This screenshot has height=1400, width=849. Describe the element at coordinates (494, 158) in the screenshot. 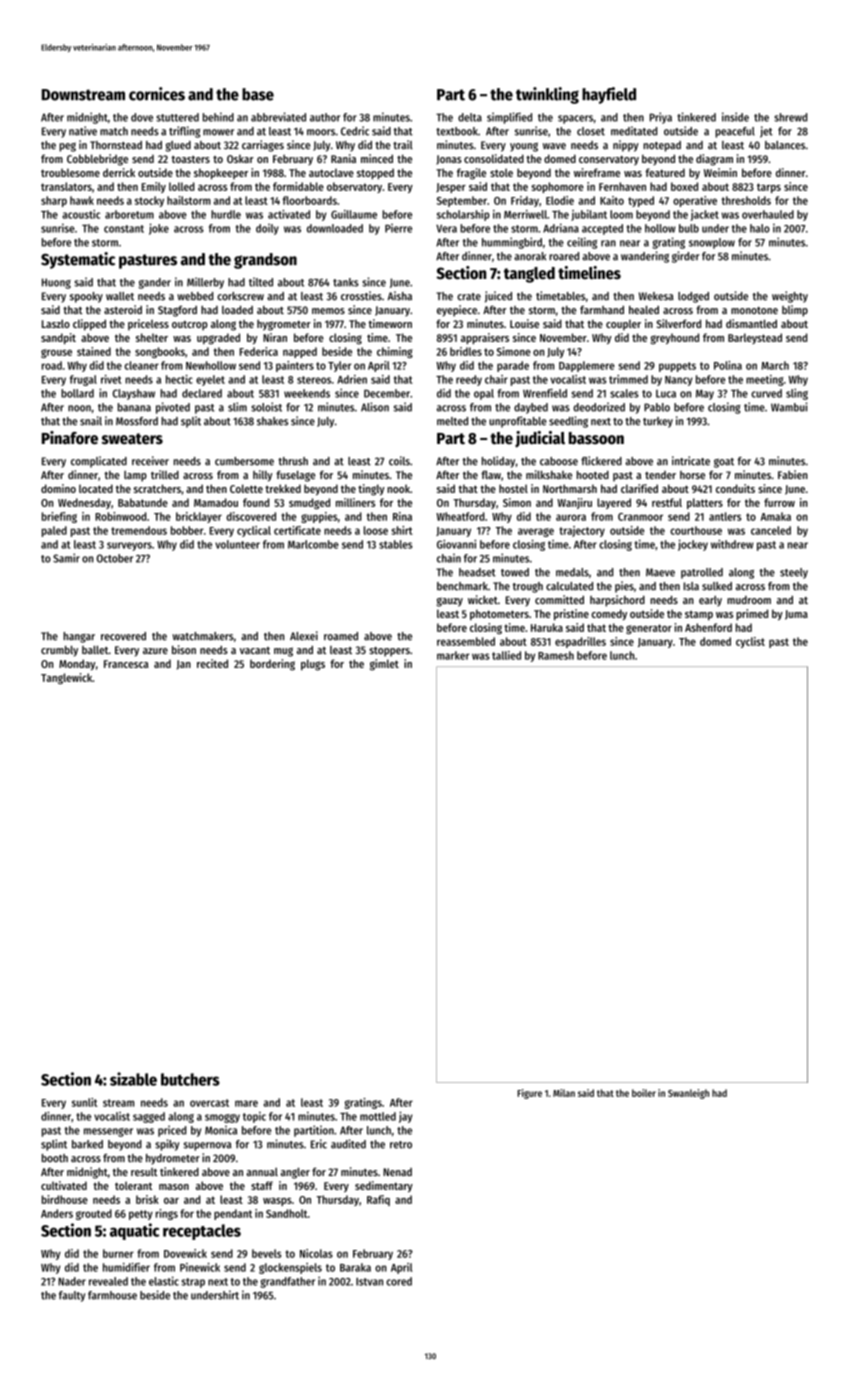

I see `consolidated` at that location.
